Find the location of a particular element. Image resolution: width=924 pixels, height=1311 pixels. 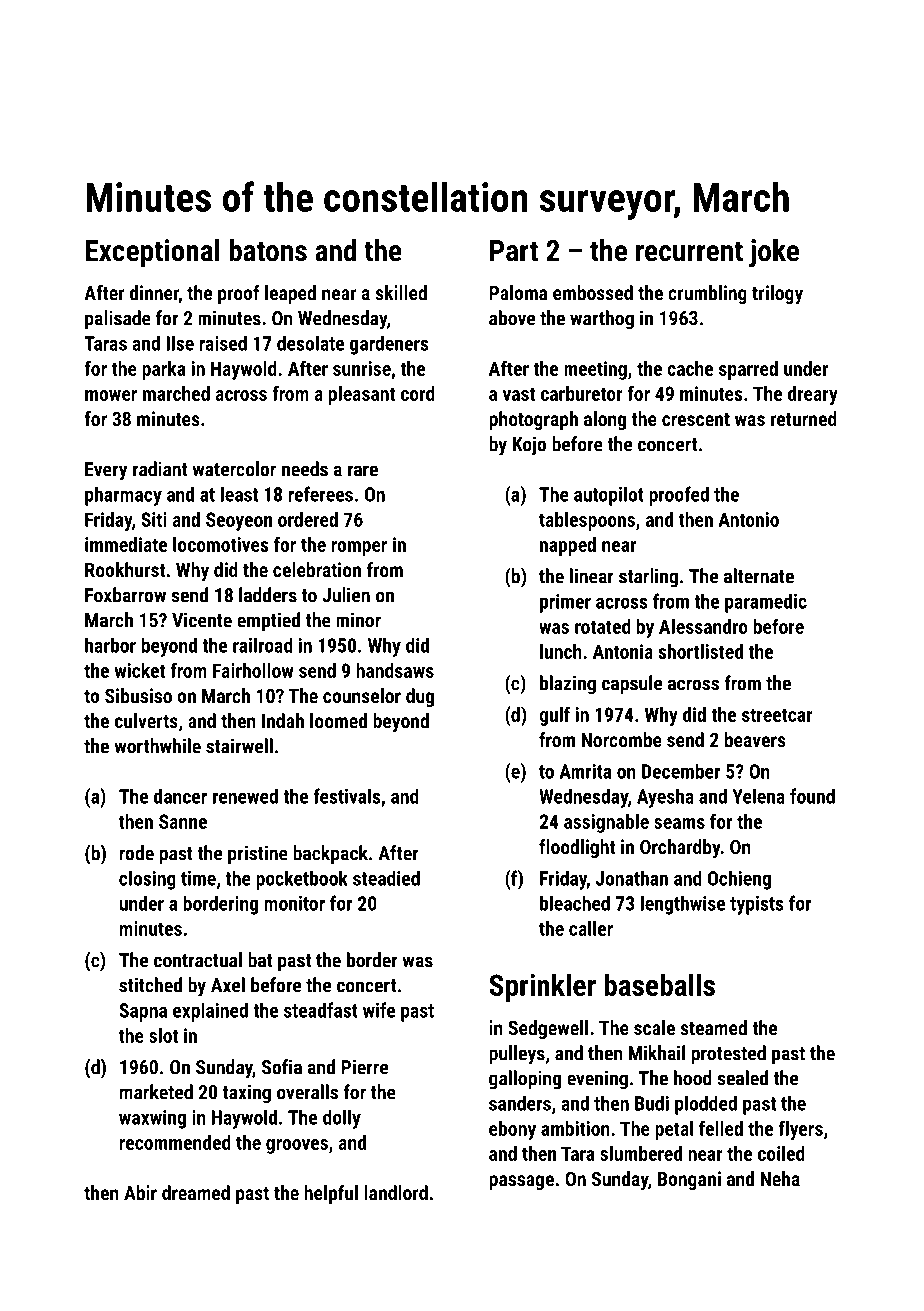

Rookhurst is located at coordinates (125, 569).
